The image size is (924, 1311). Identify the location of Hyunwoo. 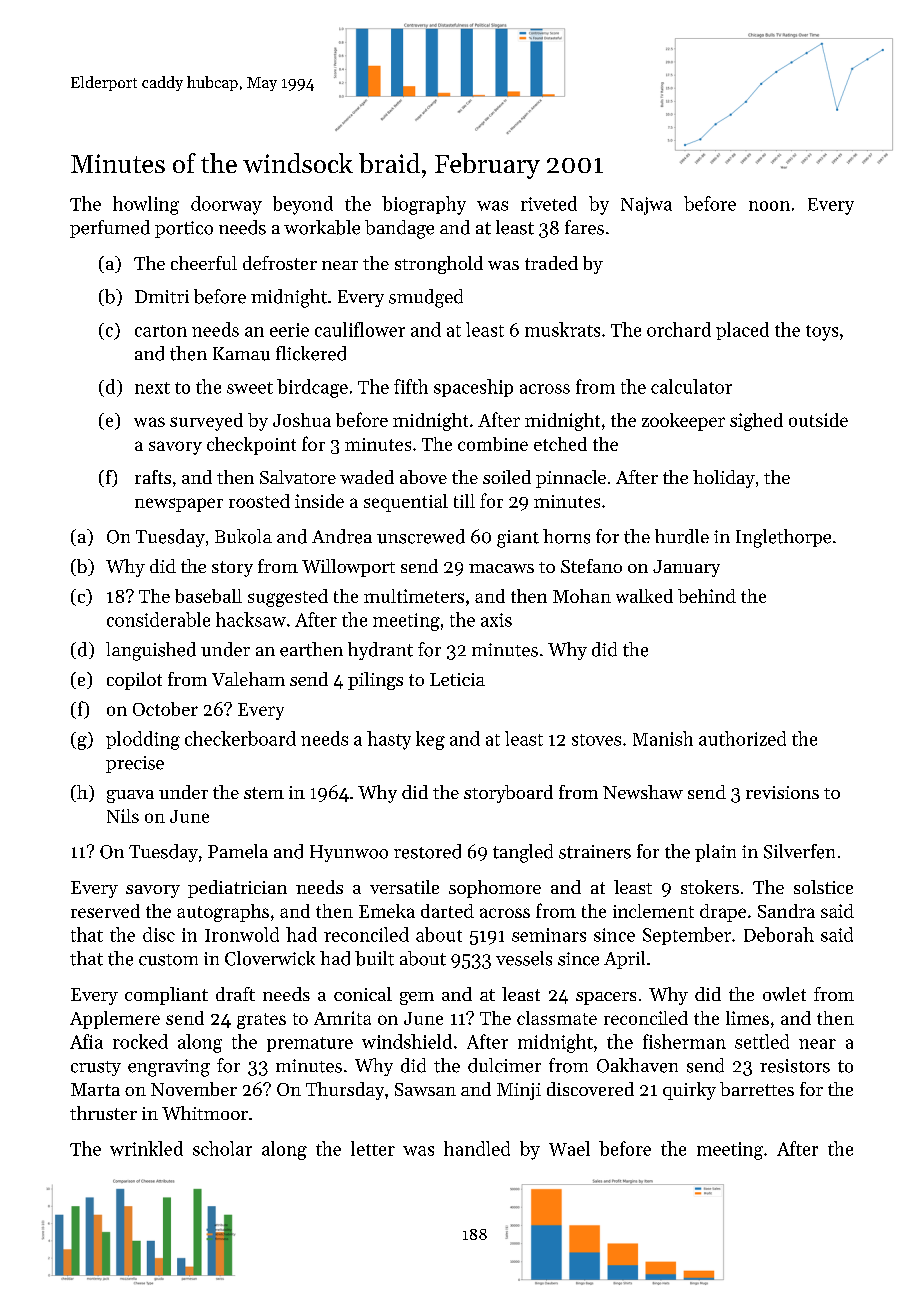
(349, 853).
